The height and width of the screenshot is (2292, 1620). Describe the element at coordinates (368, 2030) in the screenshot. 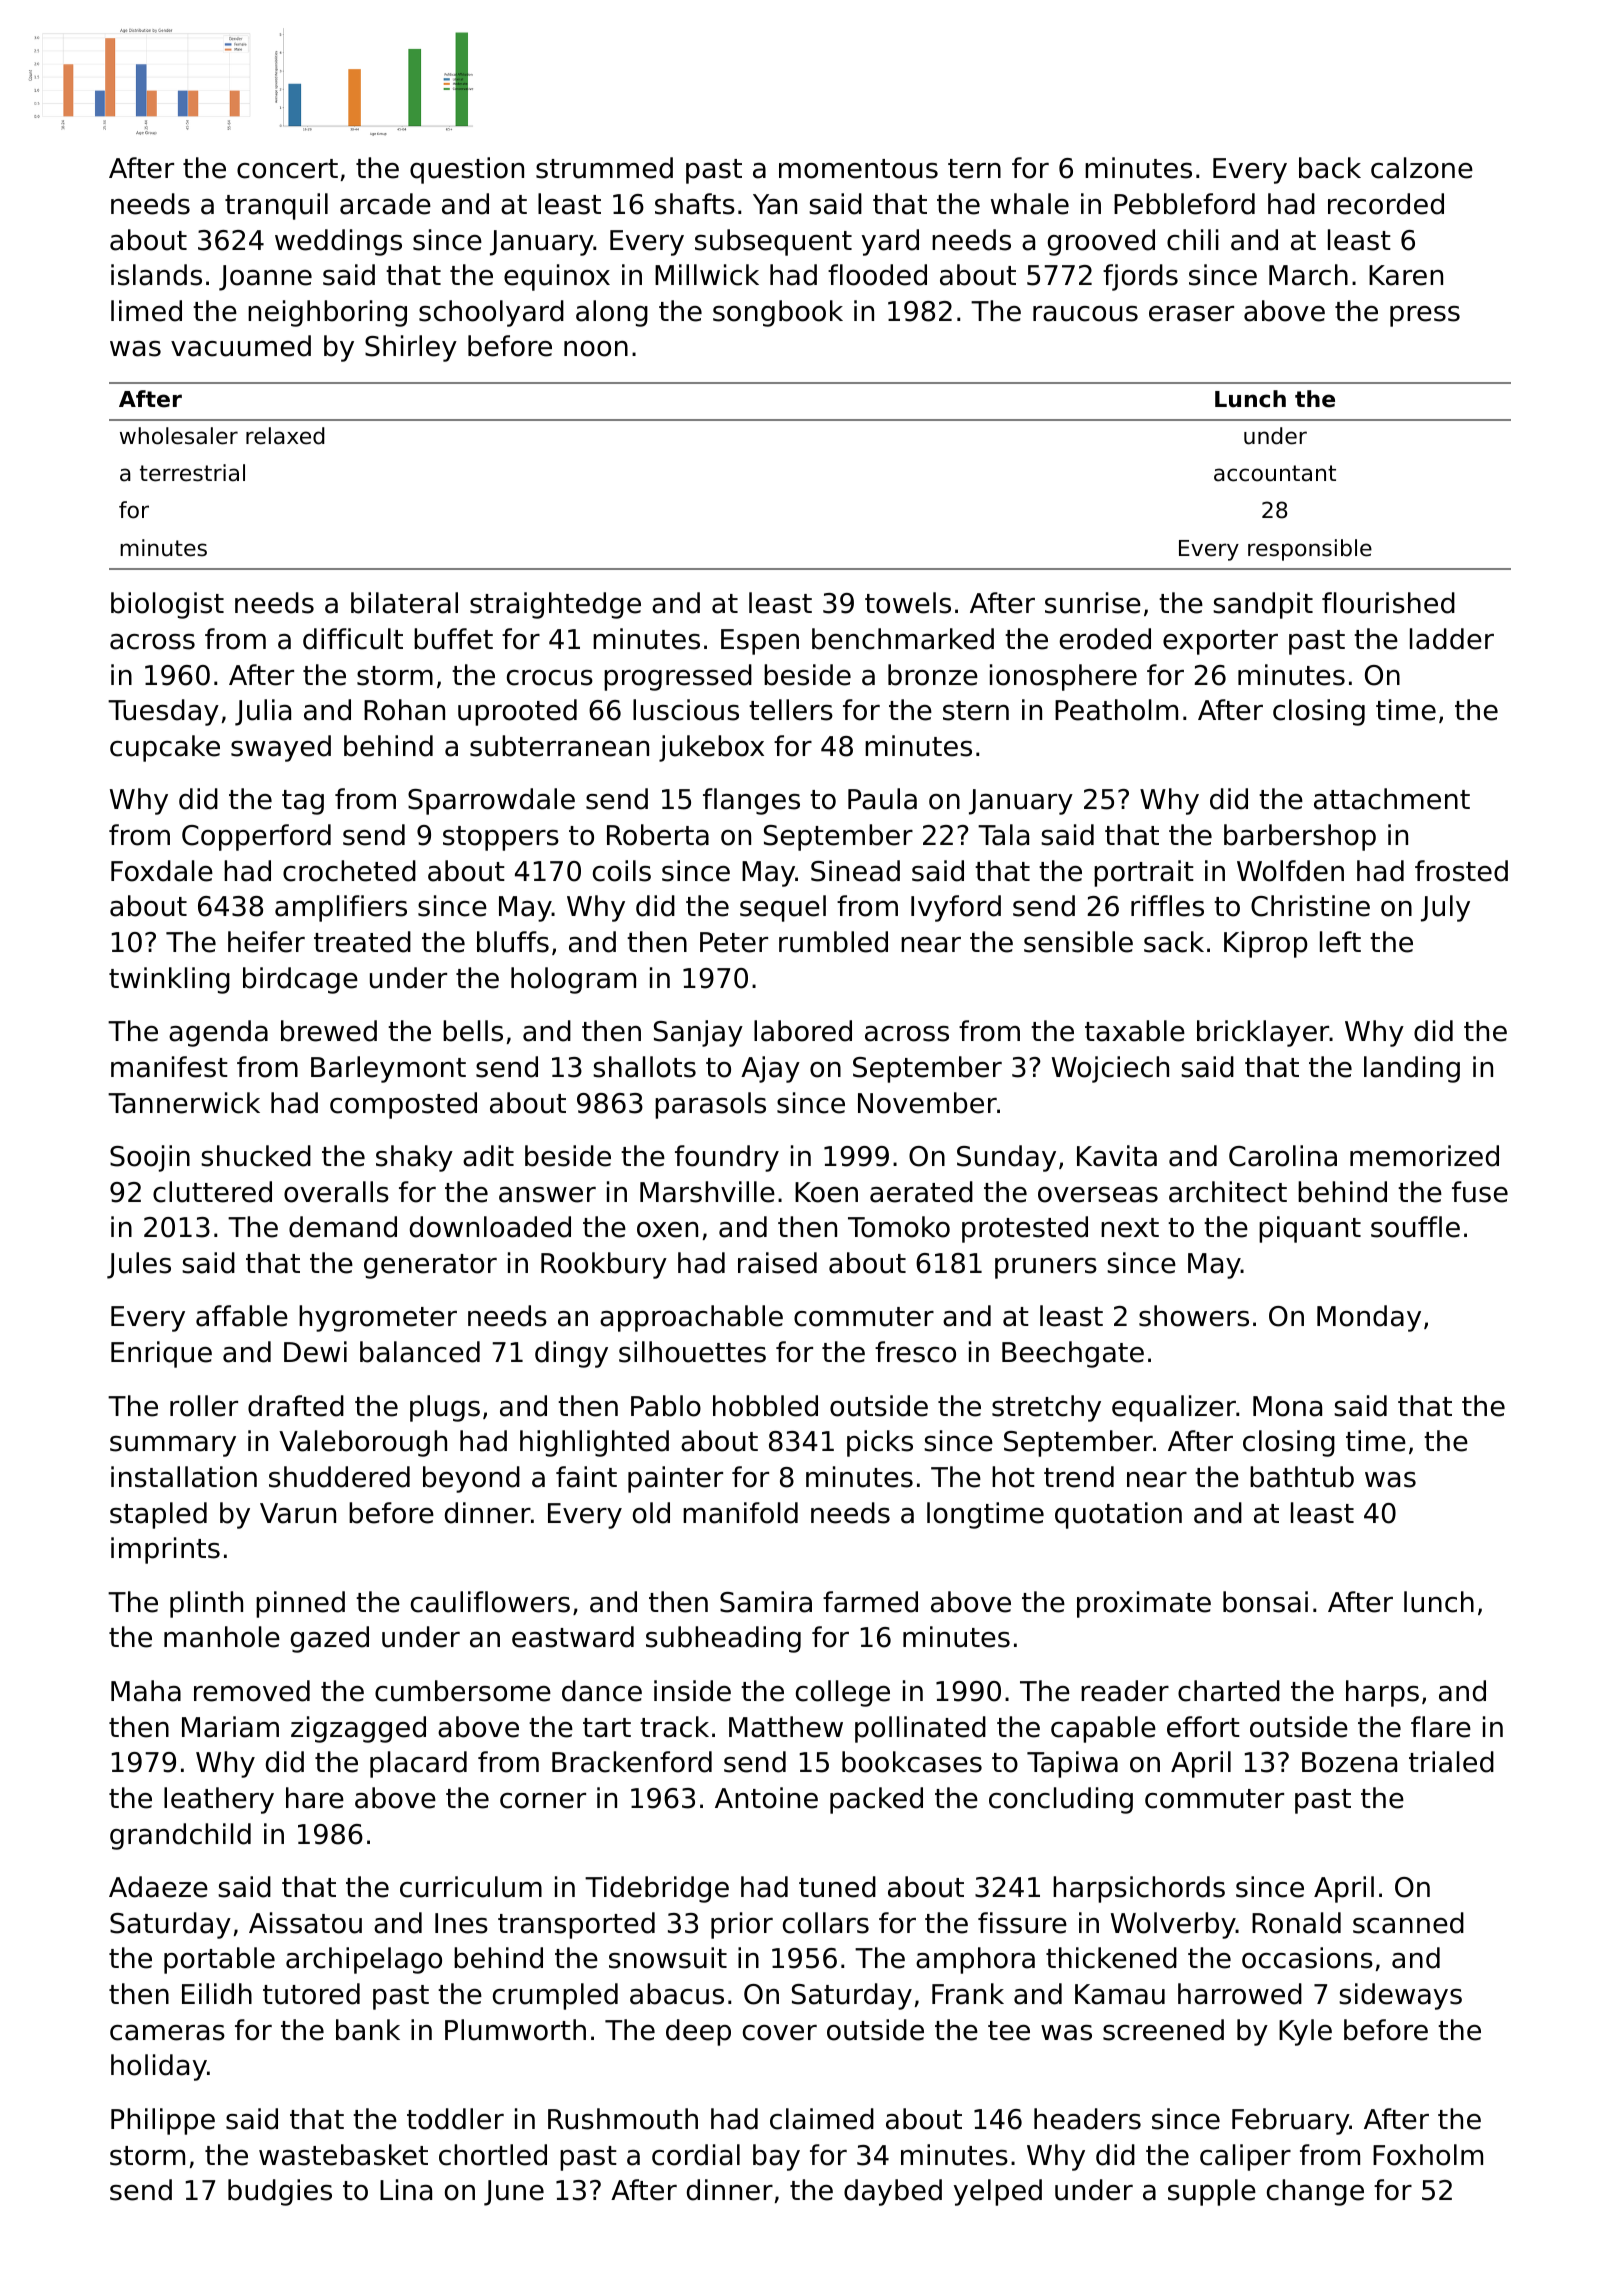

I see `bank` at that location.
